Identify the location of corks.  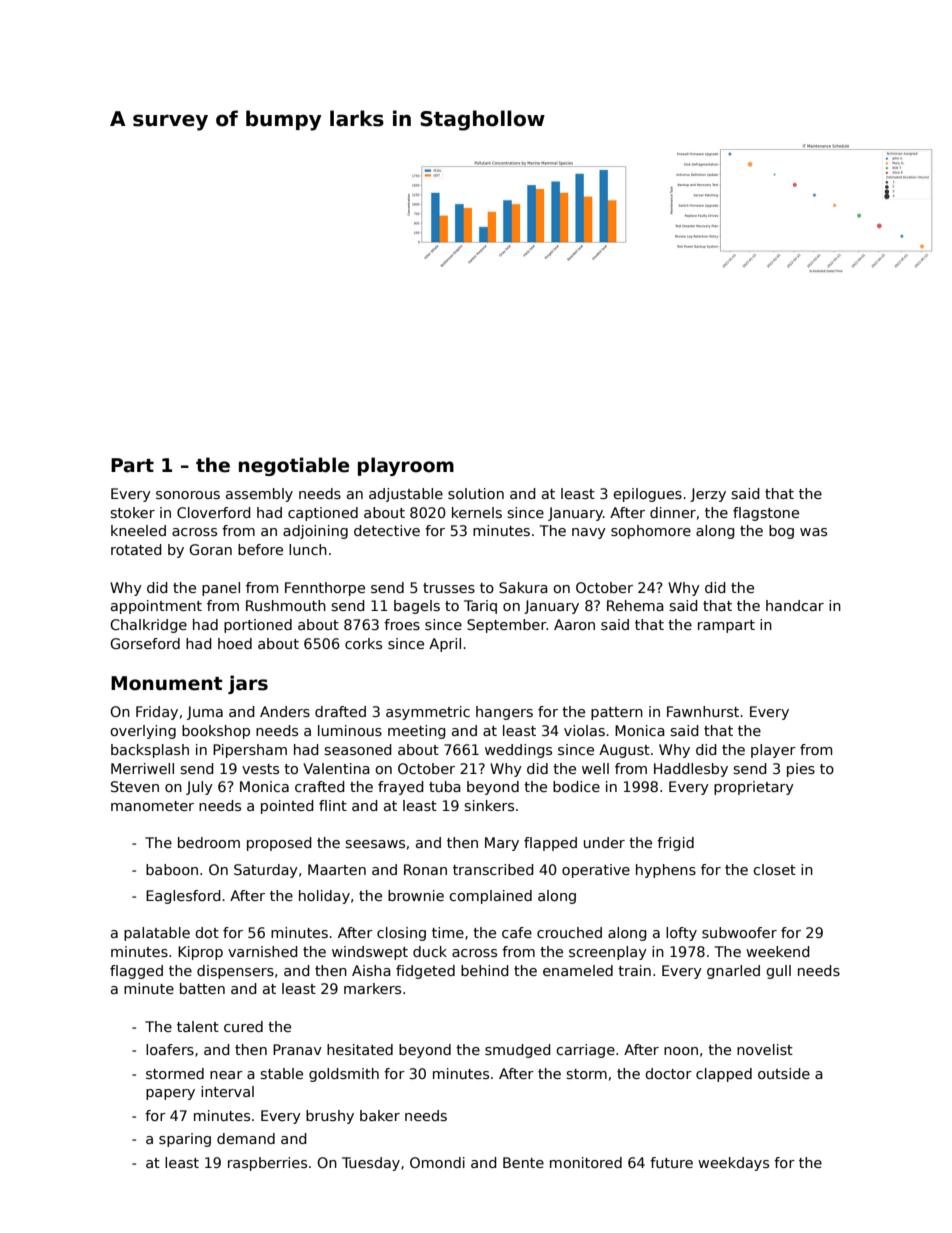
(363, 643).
